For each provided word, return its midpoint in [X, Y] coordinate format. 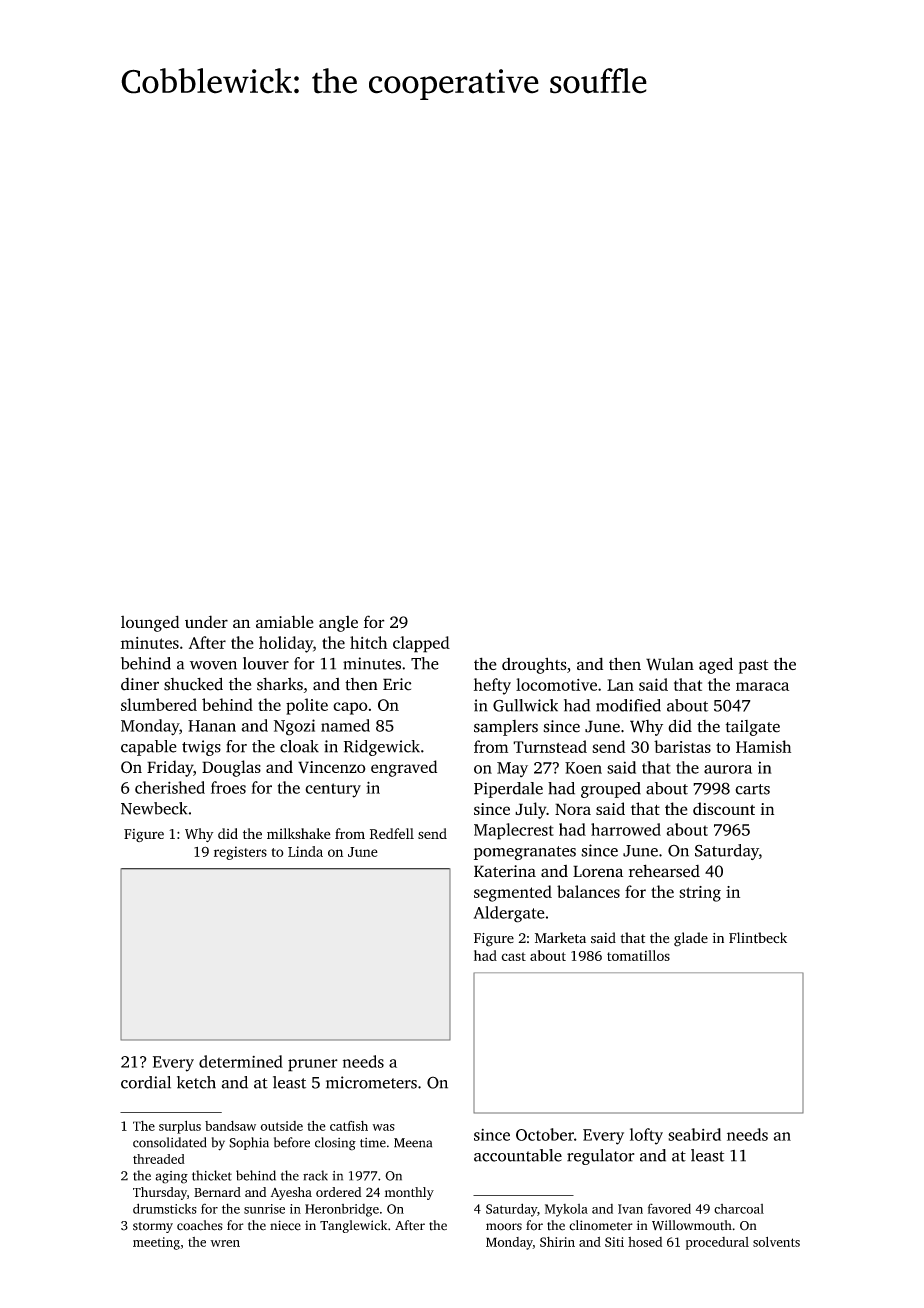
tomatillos [638, 955]
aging [171, 1177]
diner [140, 684]
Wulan [670, 664]
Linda [305, 851]
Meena [413, 1143]
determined [241, 1061]
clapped [421, 644]
